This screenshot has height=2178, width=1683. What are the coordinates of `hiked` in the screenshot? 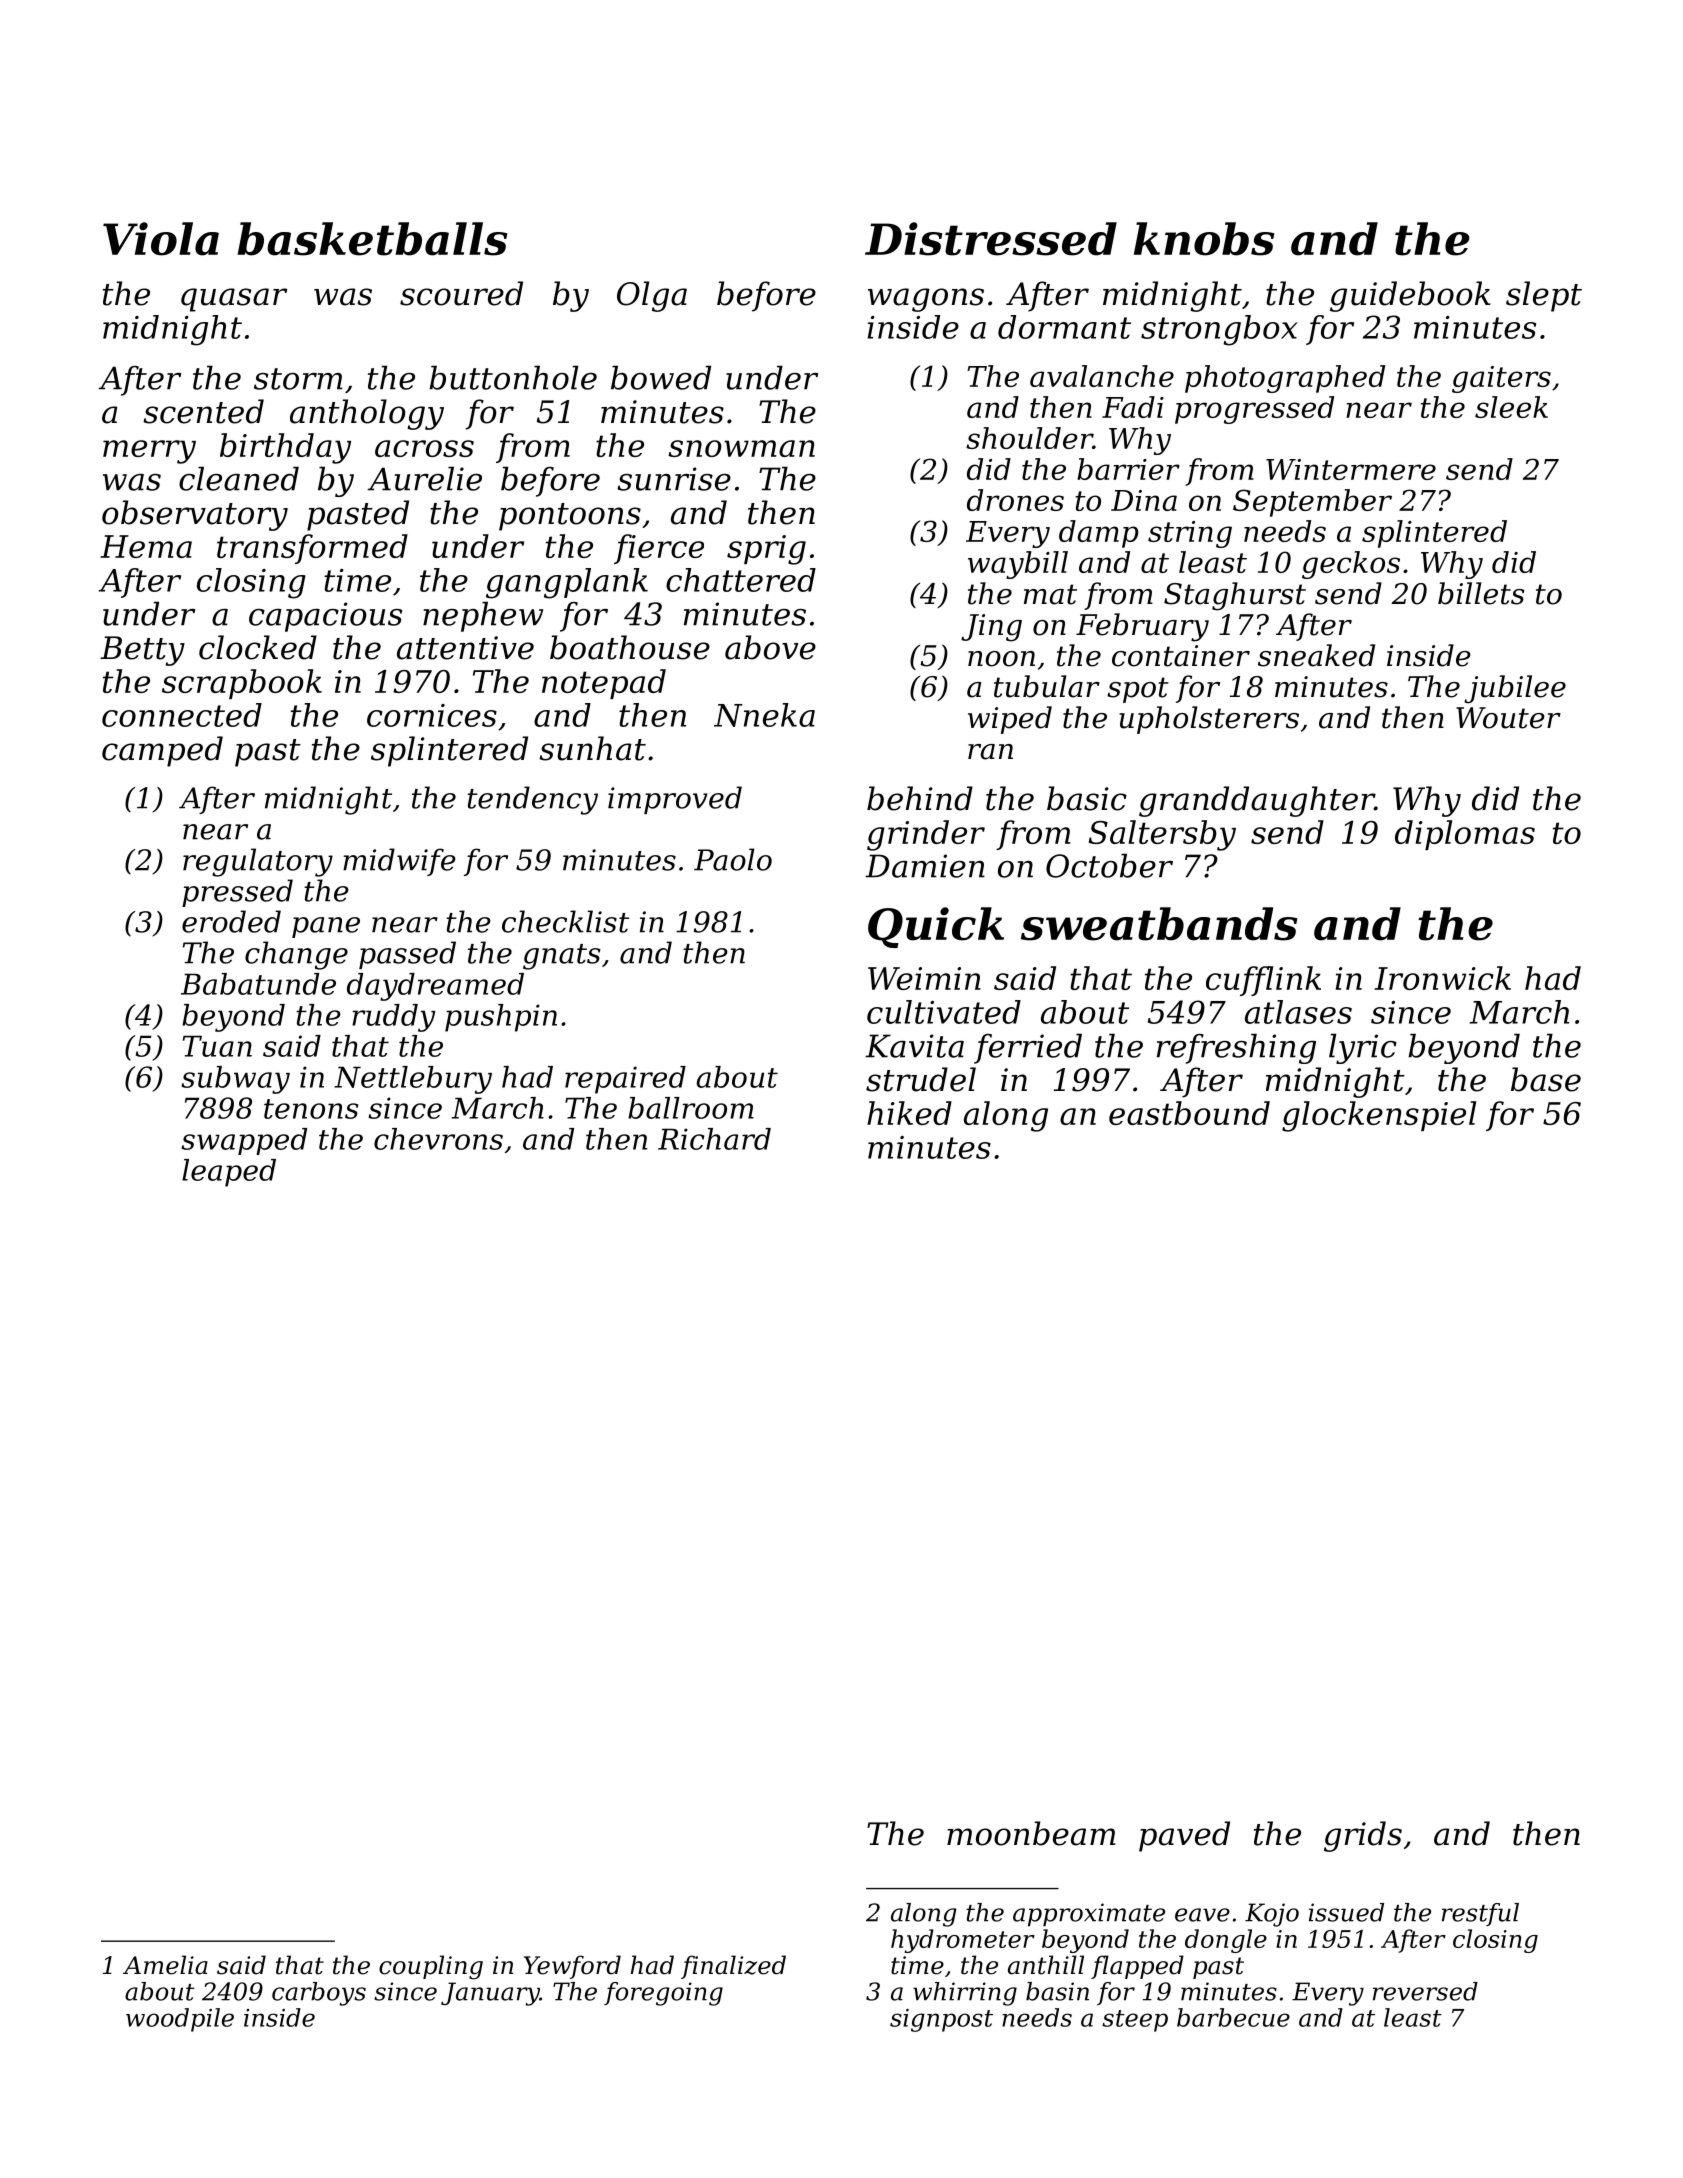 It's located at (909, 1113).
